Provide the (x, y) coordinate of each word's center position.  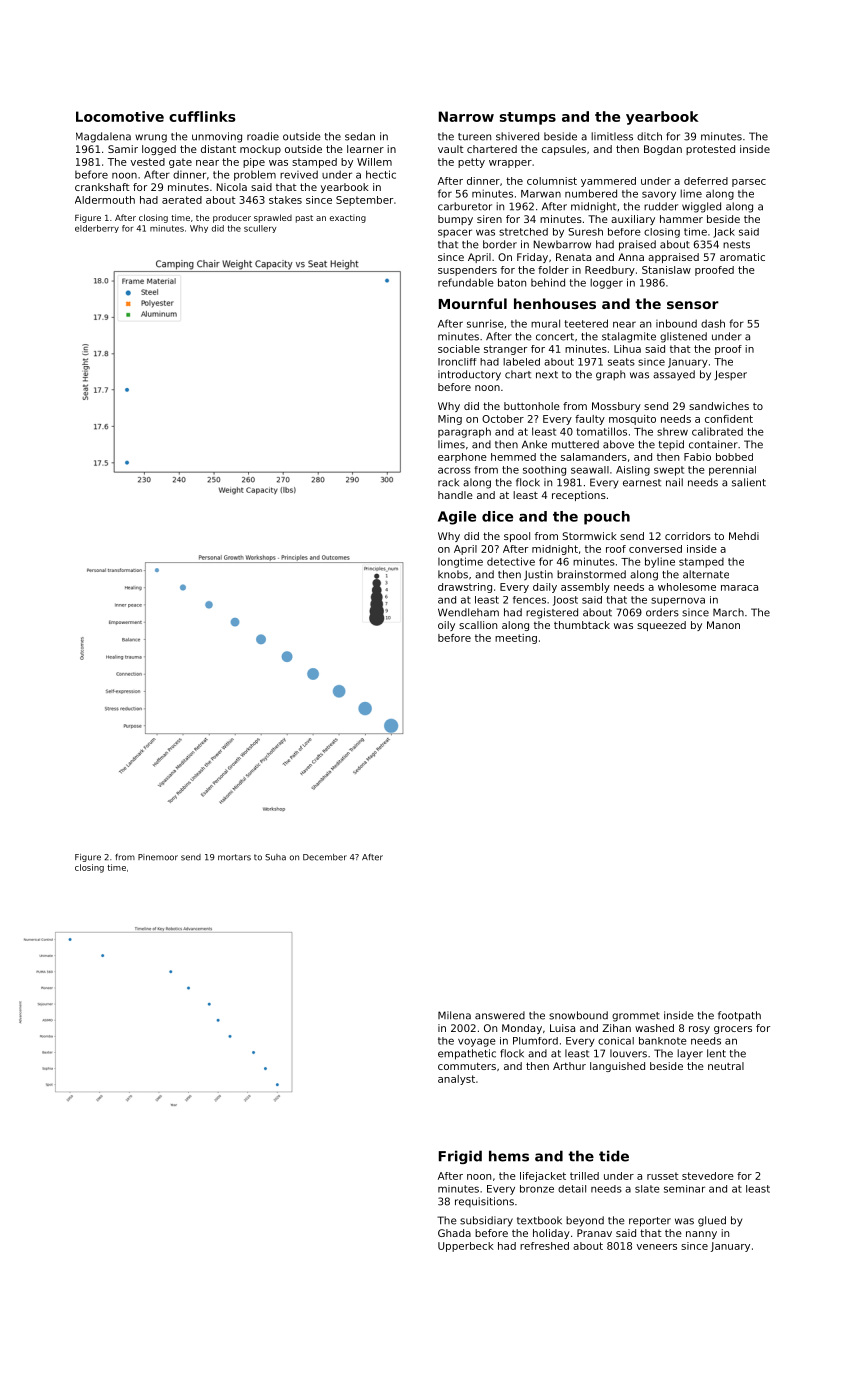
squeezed (661, 626)
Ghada (454, 1233)
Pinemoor (158, 857)
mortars (234, 857)
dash (713, 323)
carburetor (465, 206)
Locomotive (120, 116)
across (454, 470)
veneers (657, 1247)
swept (669, 471)
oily (446, 626)
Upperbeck (466, 1247)
